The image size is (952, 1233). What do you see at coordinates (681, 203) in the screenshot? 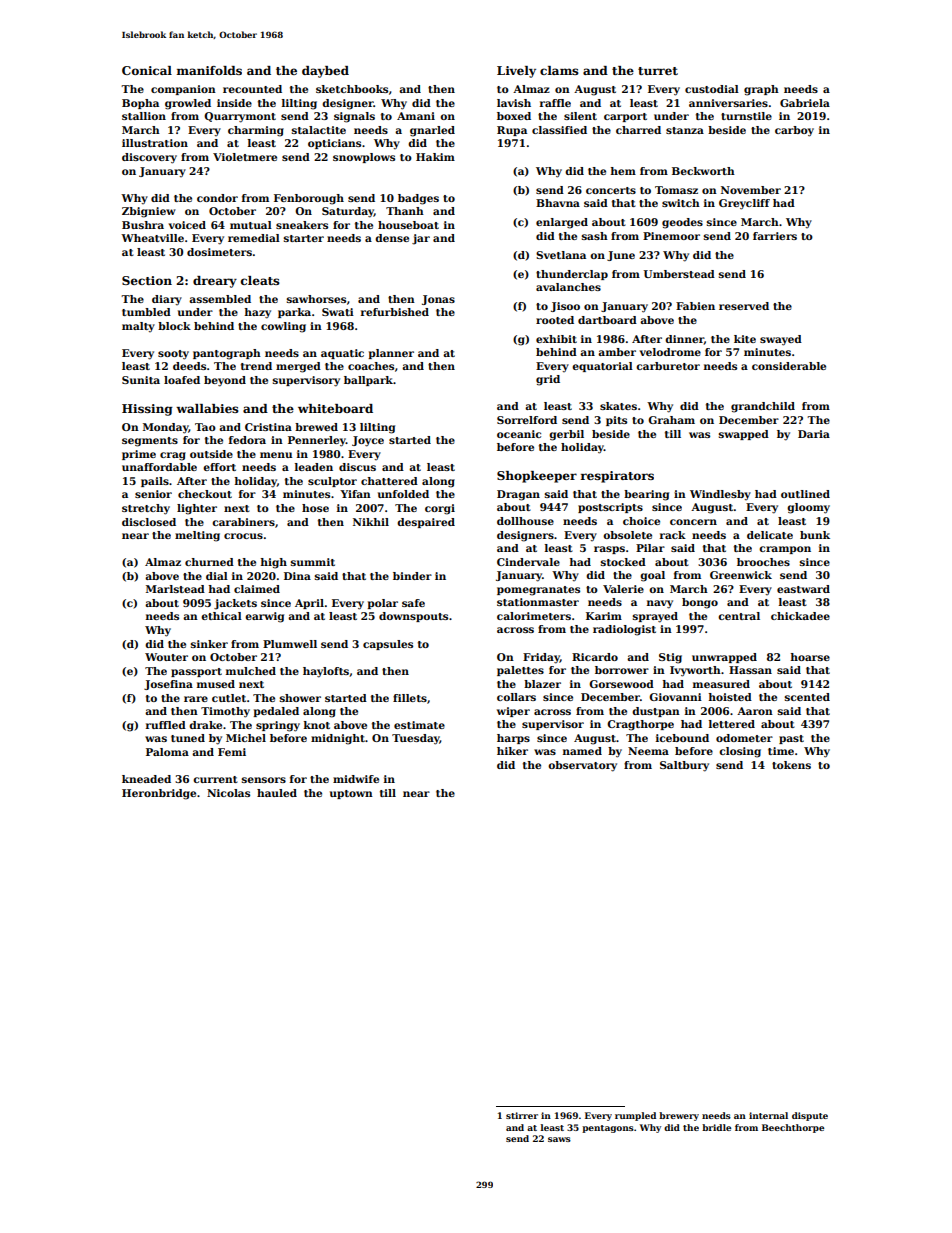
I see `switch` at bounding box center [681, 203].
